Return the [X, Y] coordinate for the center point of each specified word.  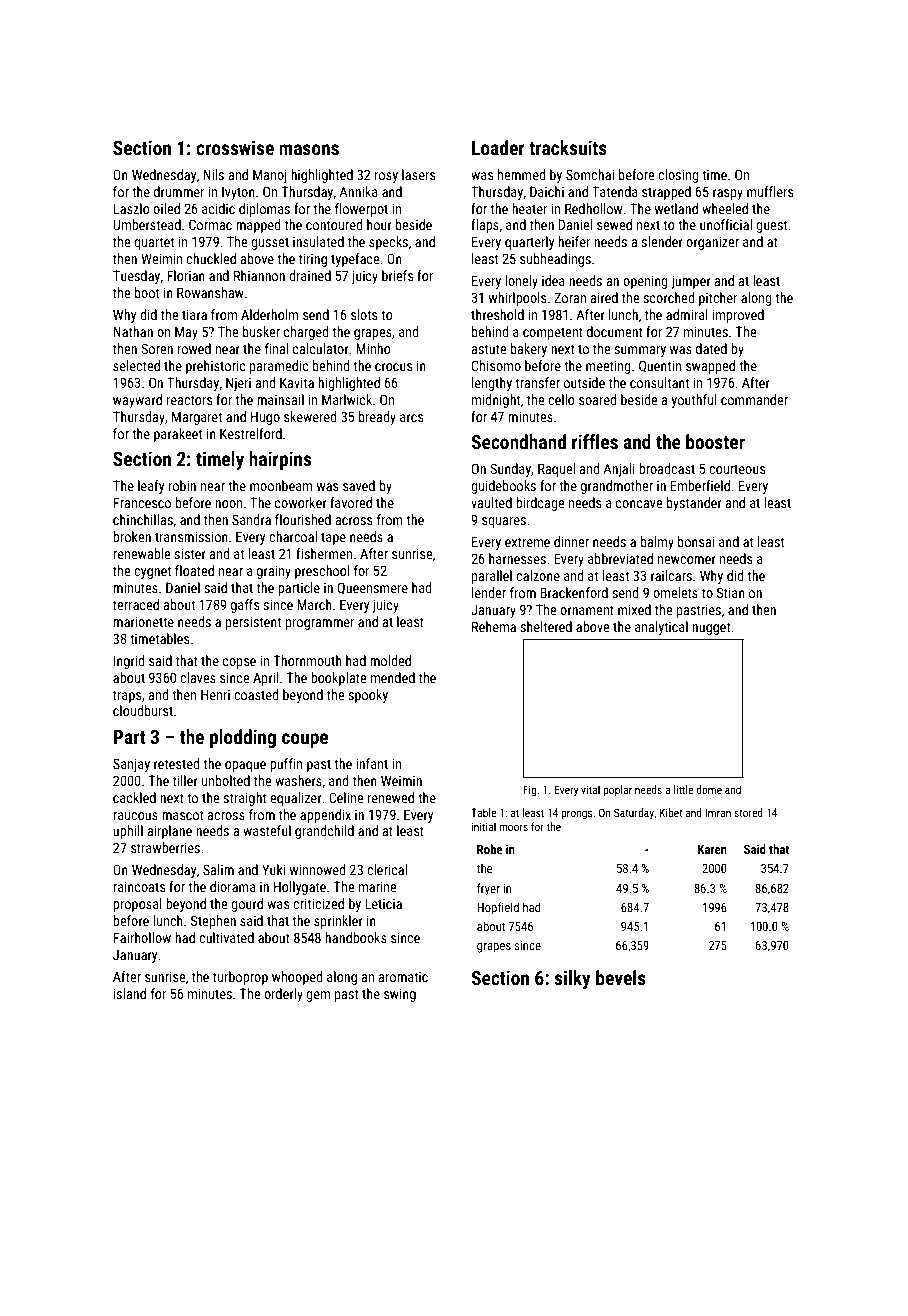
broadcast [667, 468]
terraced [136, 604]
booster [715, 441]
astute [488, 349]
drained [310, 275]
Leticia [383, 903]
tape [333, 538]
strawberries [165, 847]
